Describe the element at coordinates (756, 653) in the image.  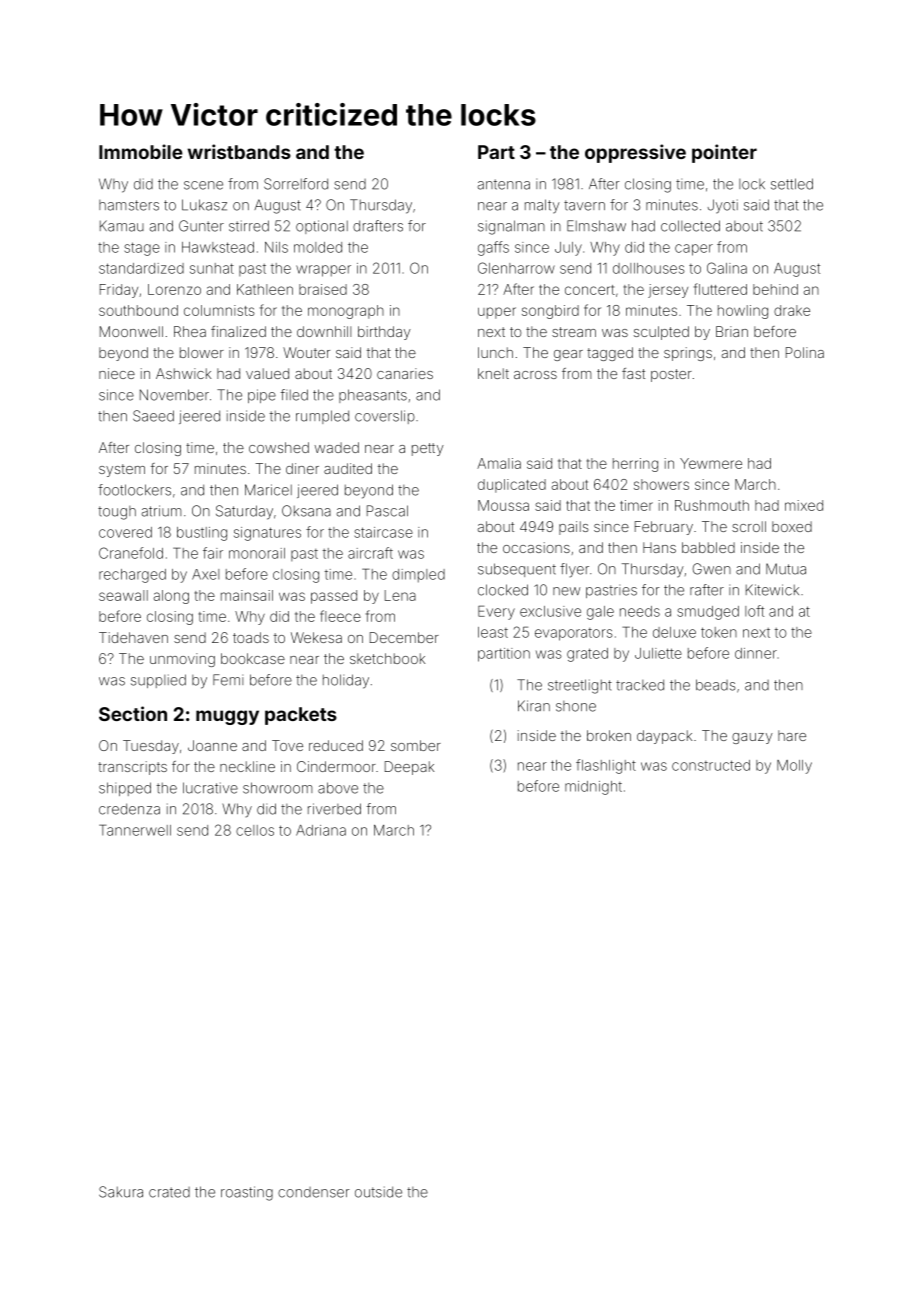
I see `dinner` at that location.
